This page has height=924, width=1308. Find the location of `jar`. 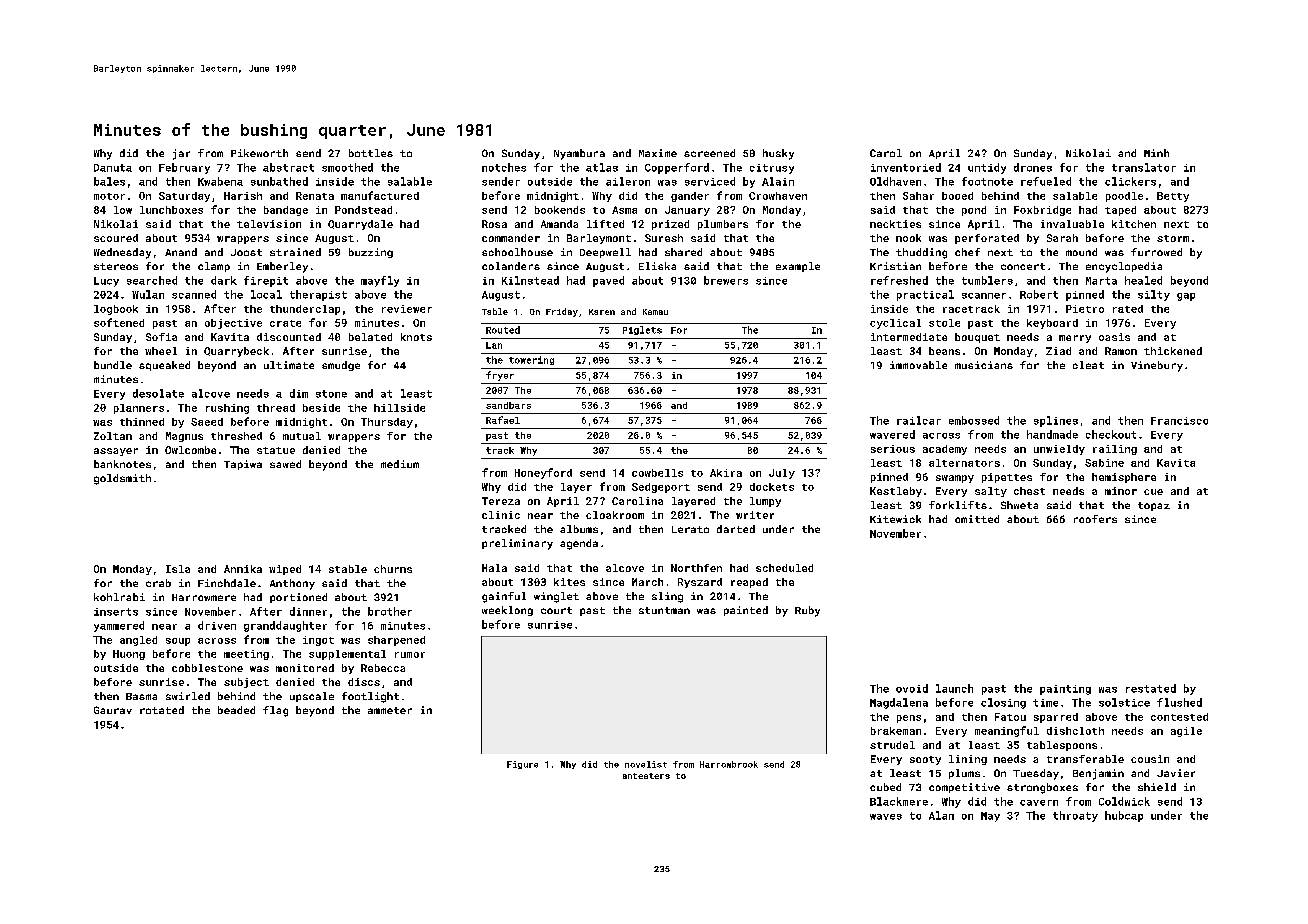

jar is located at coordinates (181, 154).
